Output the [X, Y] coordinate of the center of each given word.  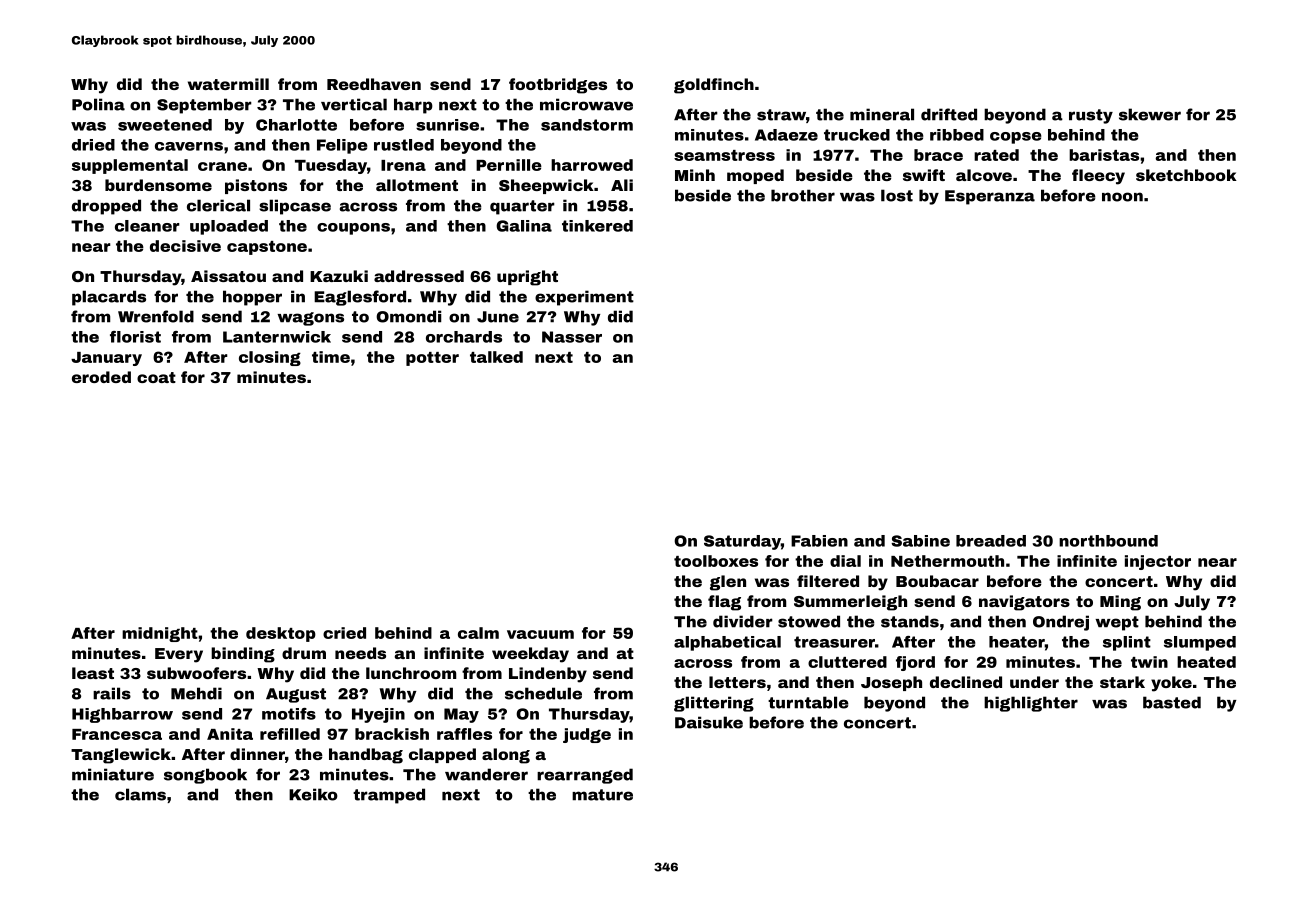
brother [803, 195]
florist [135, 337]
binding [243, 655]
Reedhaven [374, 84]
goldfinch [714, 86]
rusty [1091, 116]
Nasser [572, 337]
